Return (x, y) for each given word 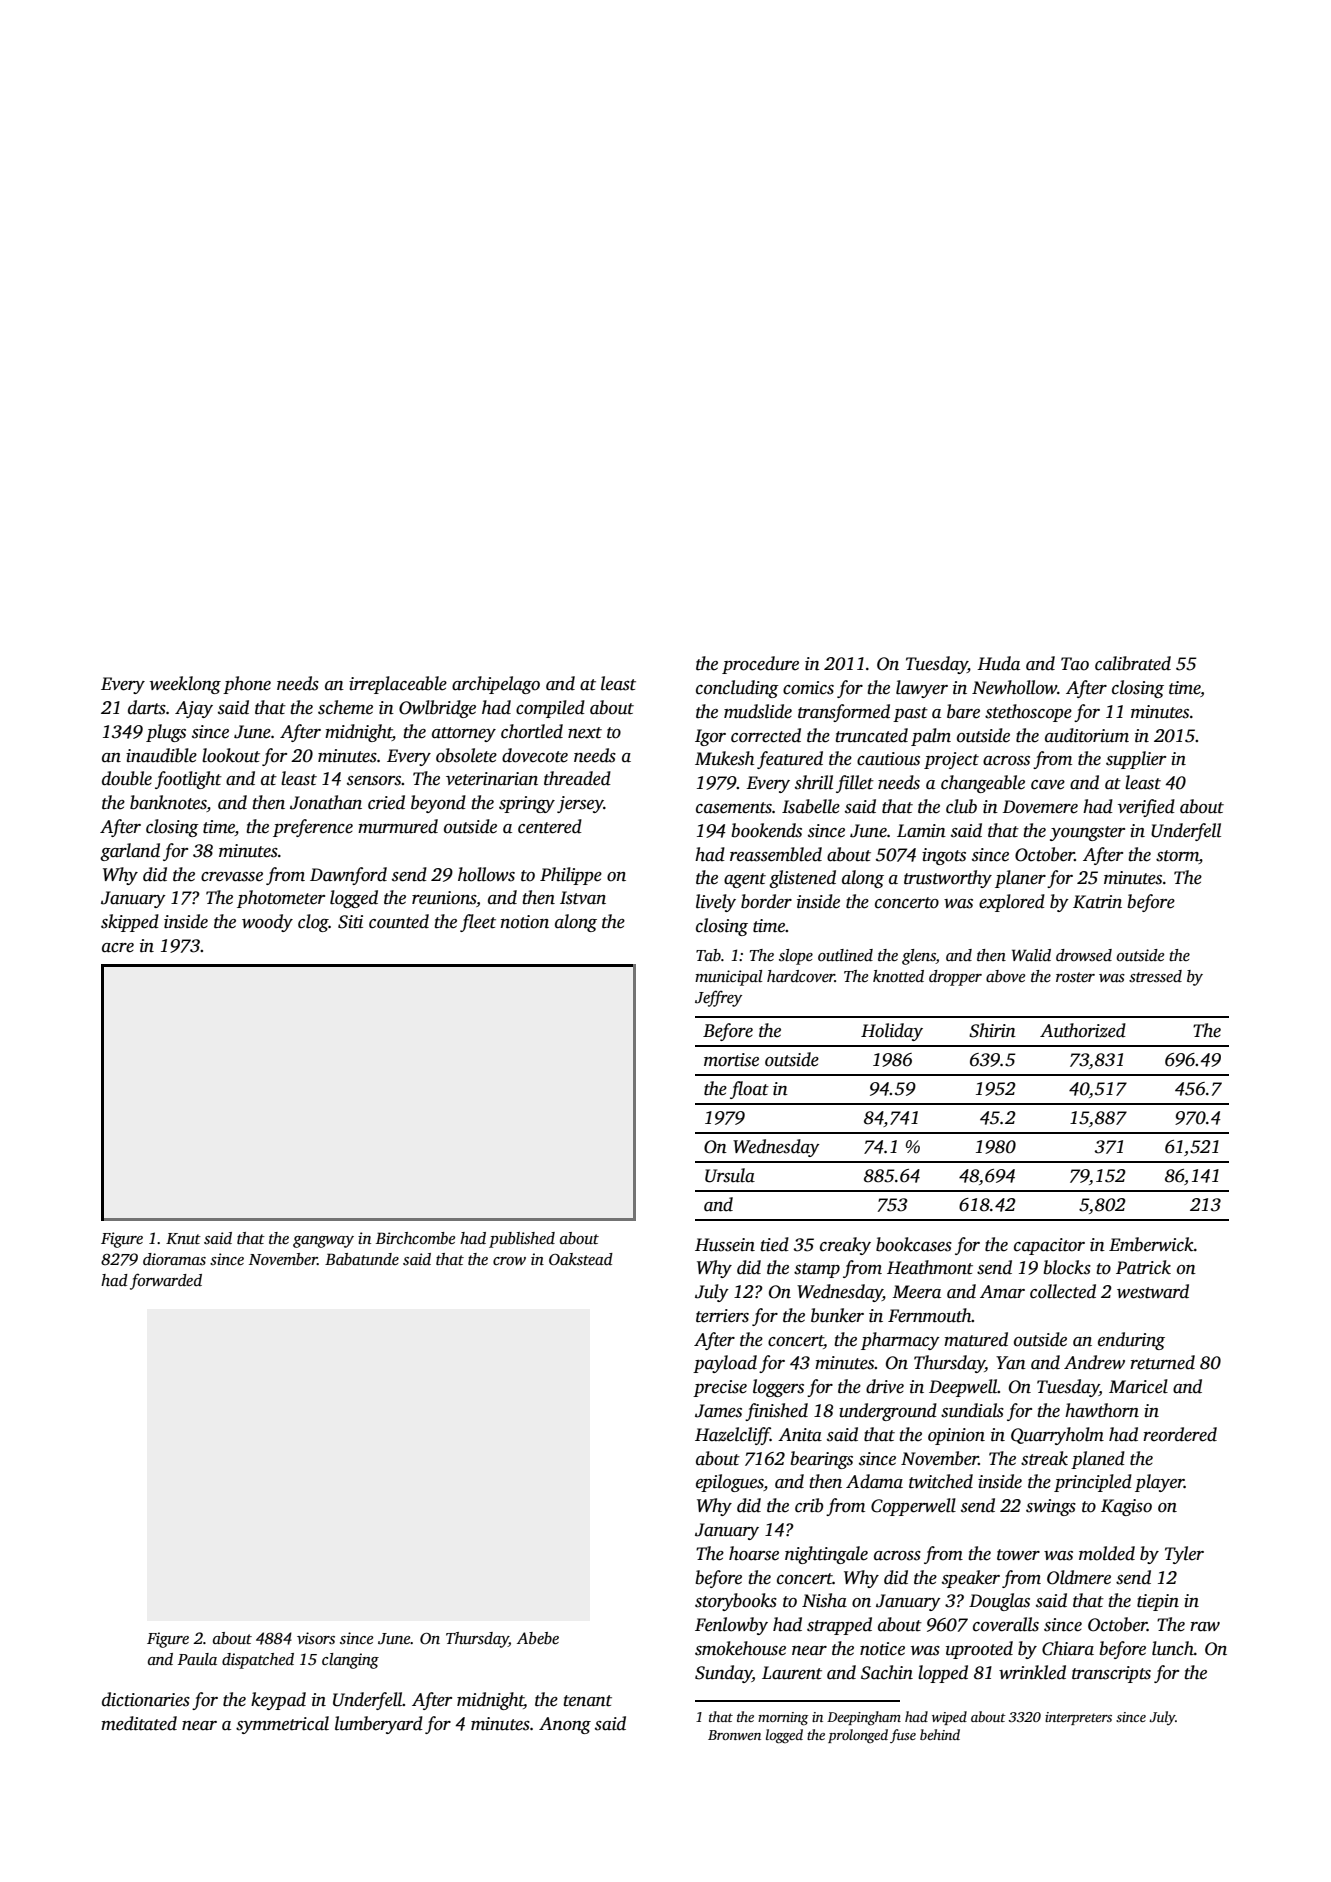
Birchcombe (415, 1238)
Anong (565, 1725)
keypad (278, 1701)
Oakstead (581, 1259)
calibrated (1133, 663)
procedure (760, 665)
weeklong (185, 685)
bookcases (914, 1244)
